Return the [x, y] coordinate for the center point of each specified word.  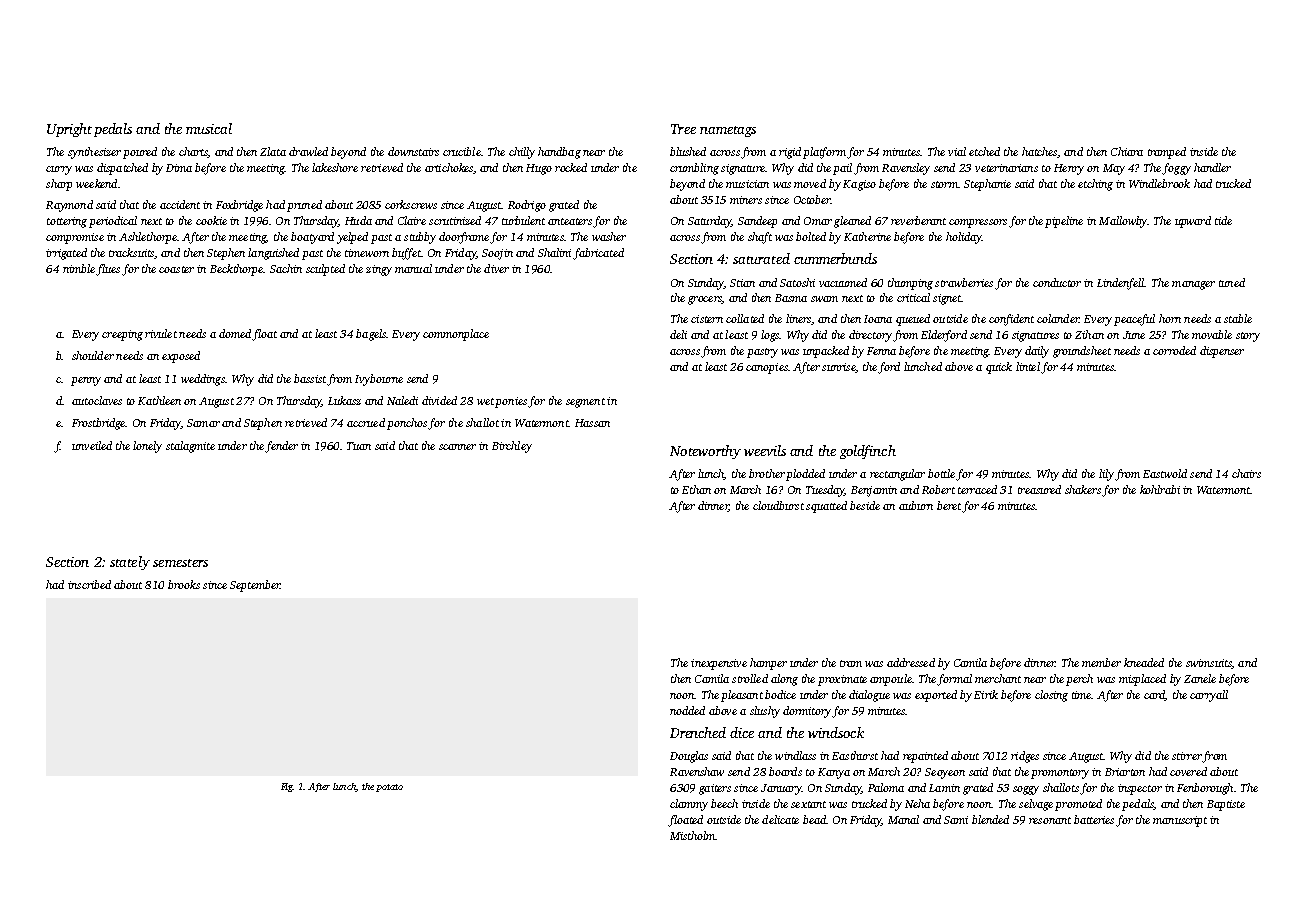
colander [1058, 318]
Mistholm [692, 835]
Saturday [709, 222]
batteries [1094, 819]
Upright [69, 130]
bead [814, 819]
